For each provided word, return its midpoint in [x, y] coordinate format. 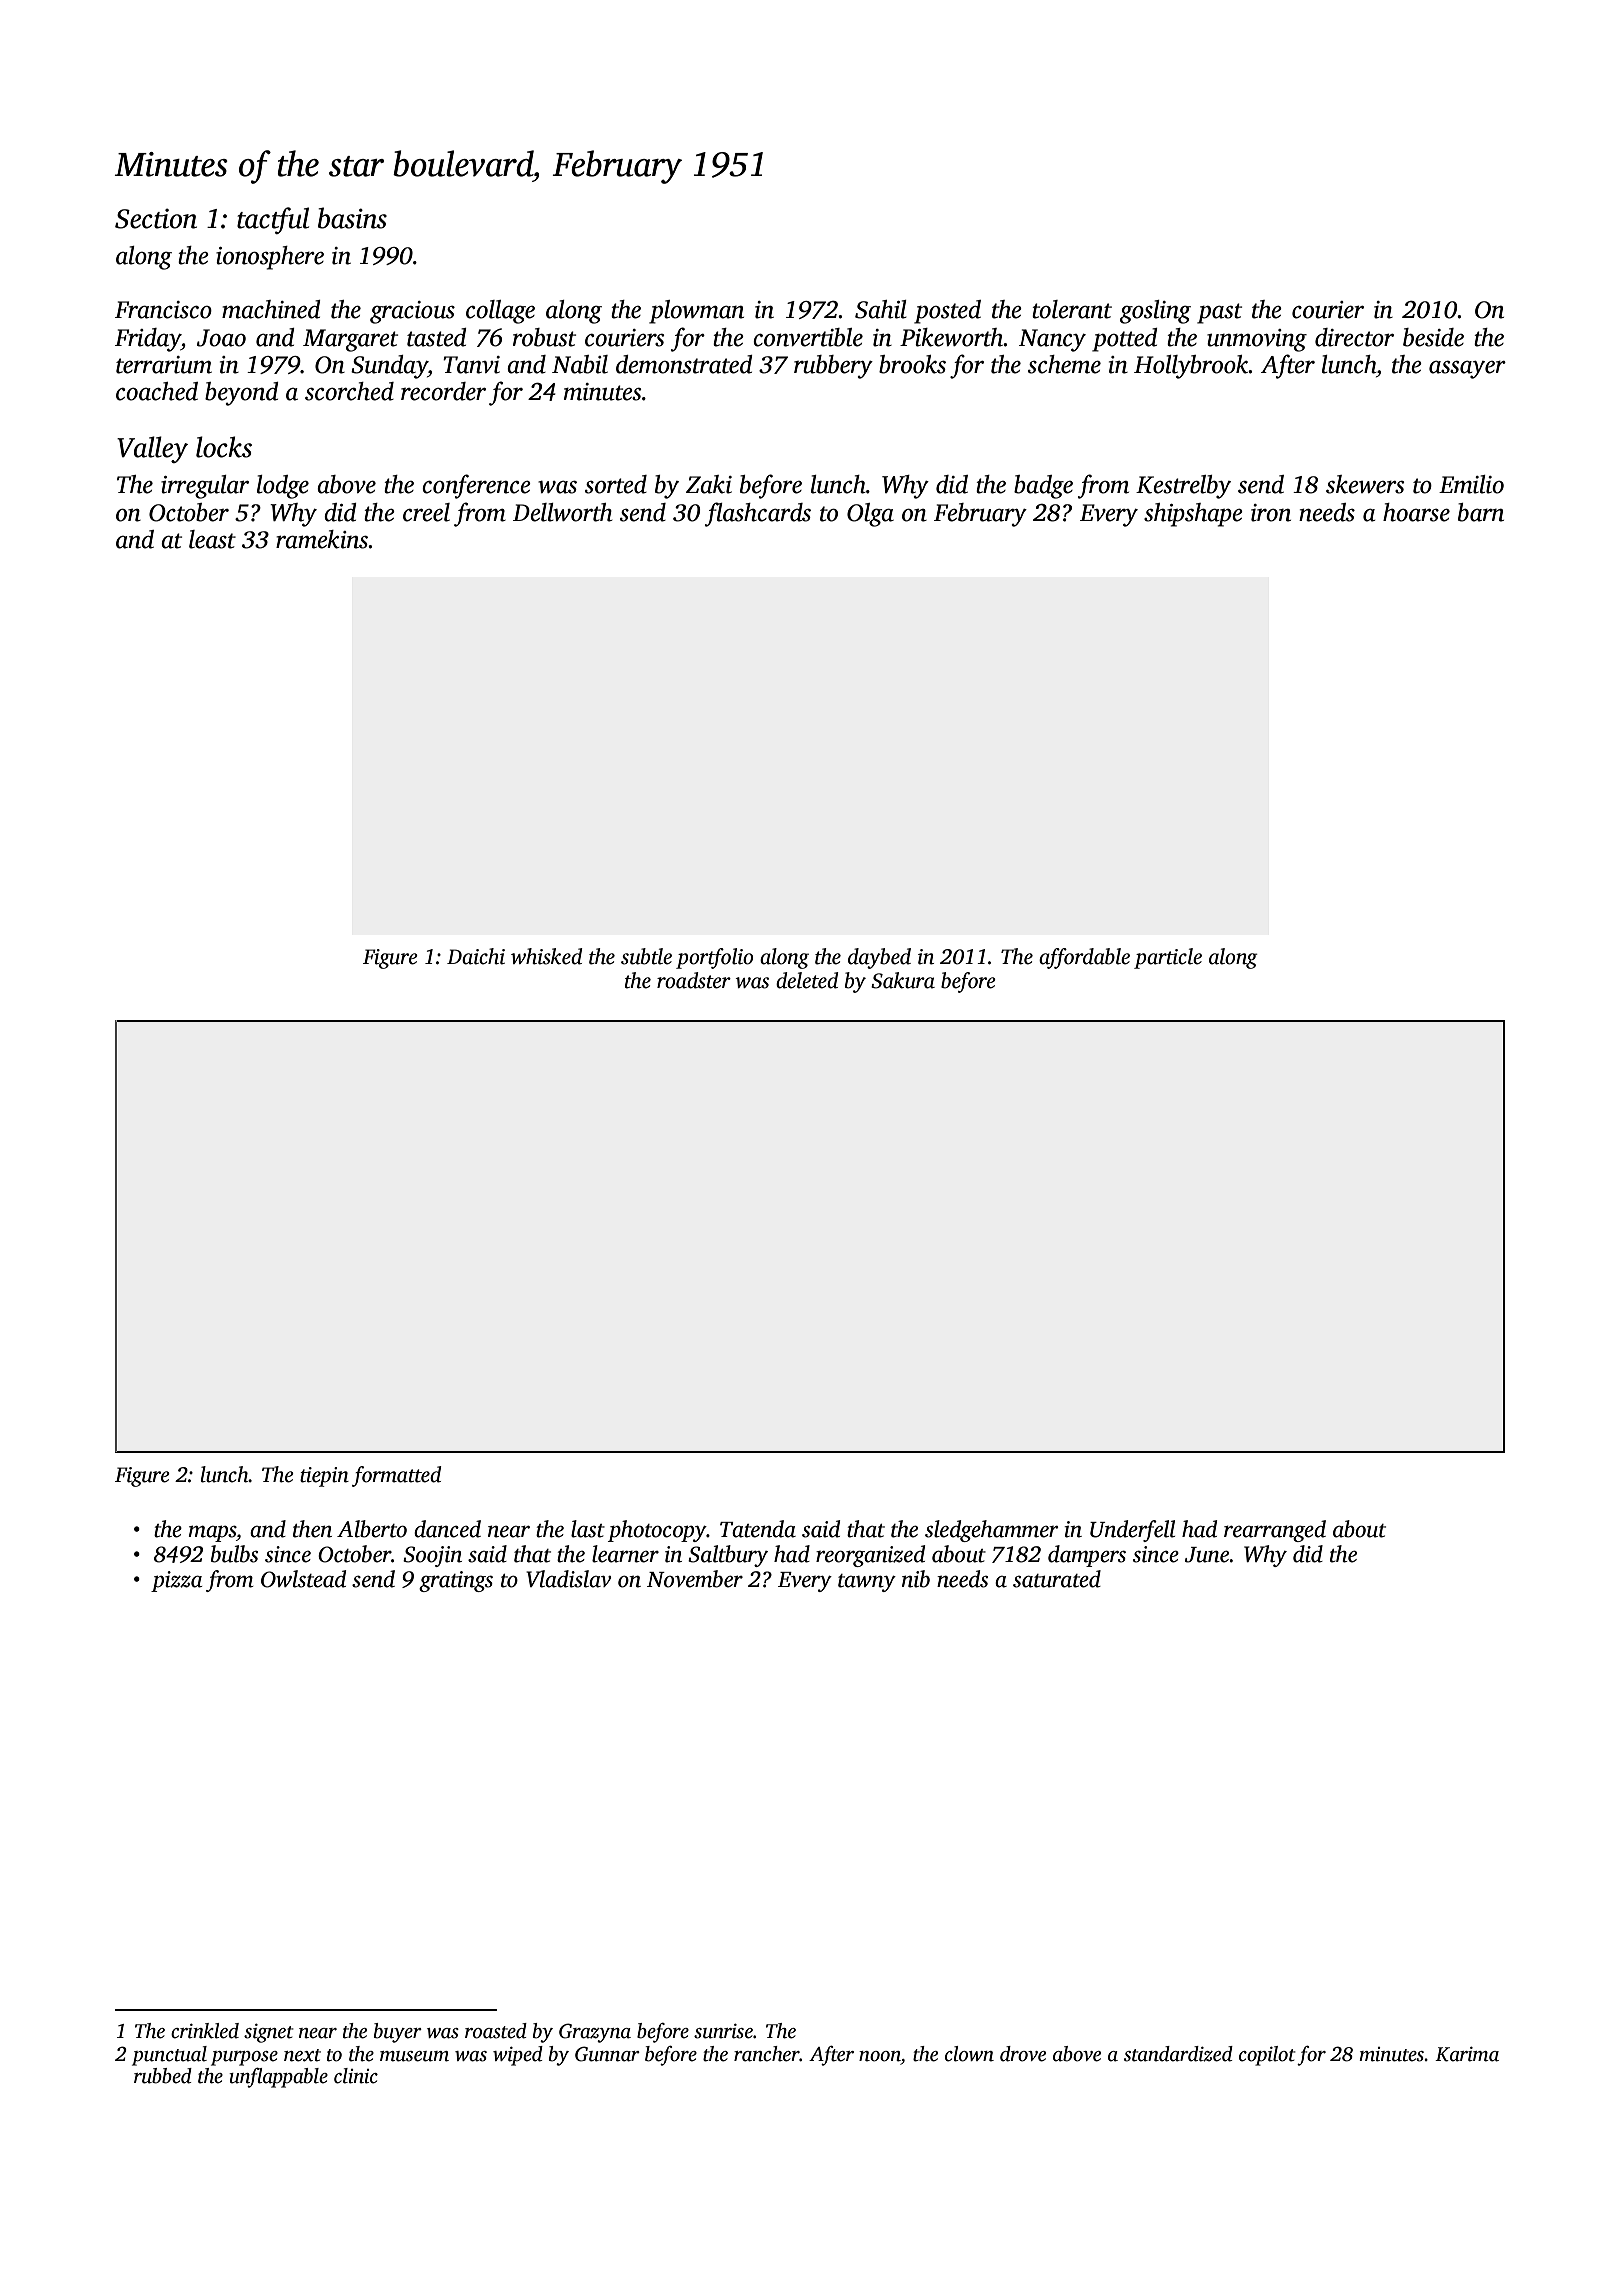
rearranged [1275, 1531]
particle [1168, 958]
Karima [1467, 2054]
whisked [546, 956]
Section [156, 219]
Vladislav [568, 1579]
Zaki [709, 484]
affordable [1084, 958]
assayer [1467, 370]
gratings [456, 1581]
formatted [396, 1476]
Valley [152, 449]
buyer [398, 2033]
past [1219, 313]
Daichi [476, 956]
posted [947, 312]
